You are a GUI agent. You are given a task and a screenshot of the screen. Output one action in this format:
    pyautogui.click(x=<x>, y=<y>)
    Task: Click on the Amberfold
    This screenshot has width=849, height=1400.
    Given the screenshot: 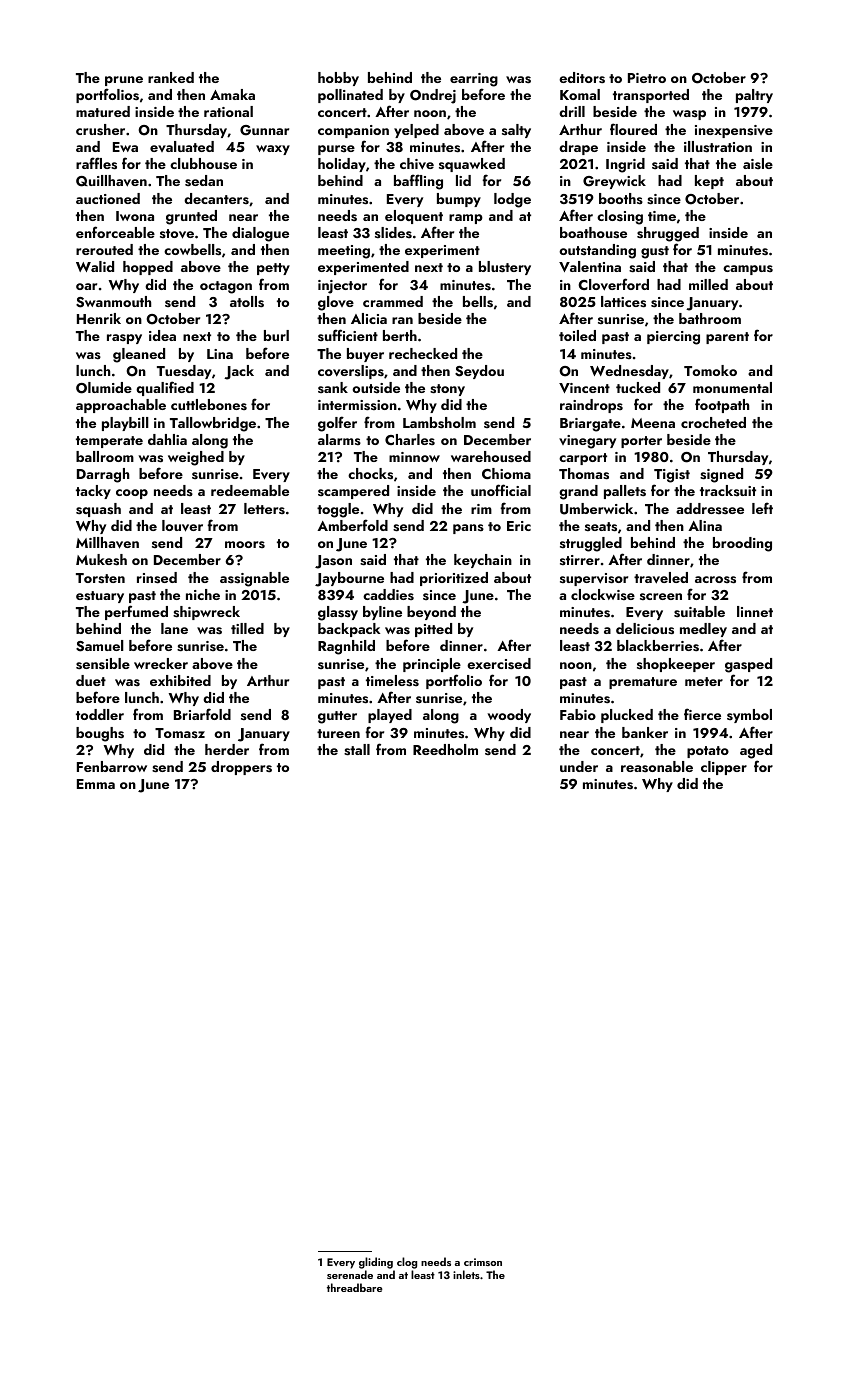 What is the action you would take?
    pyautogui.click(x=352, y=525)
